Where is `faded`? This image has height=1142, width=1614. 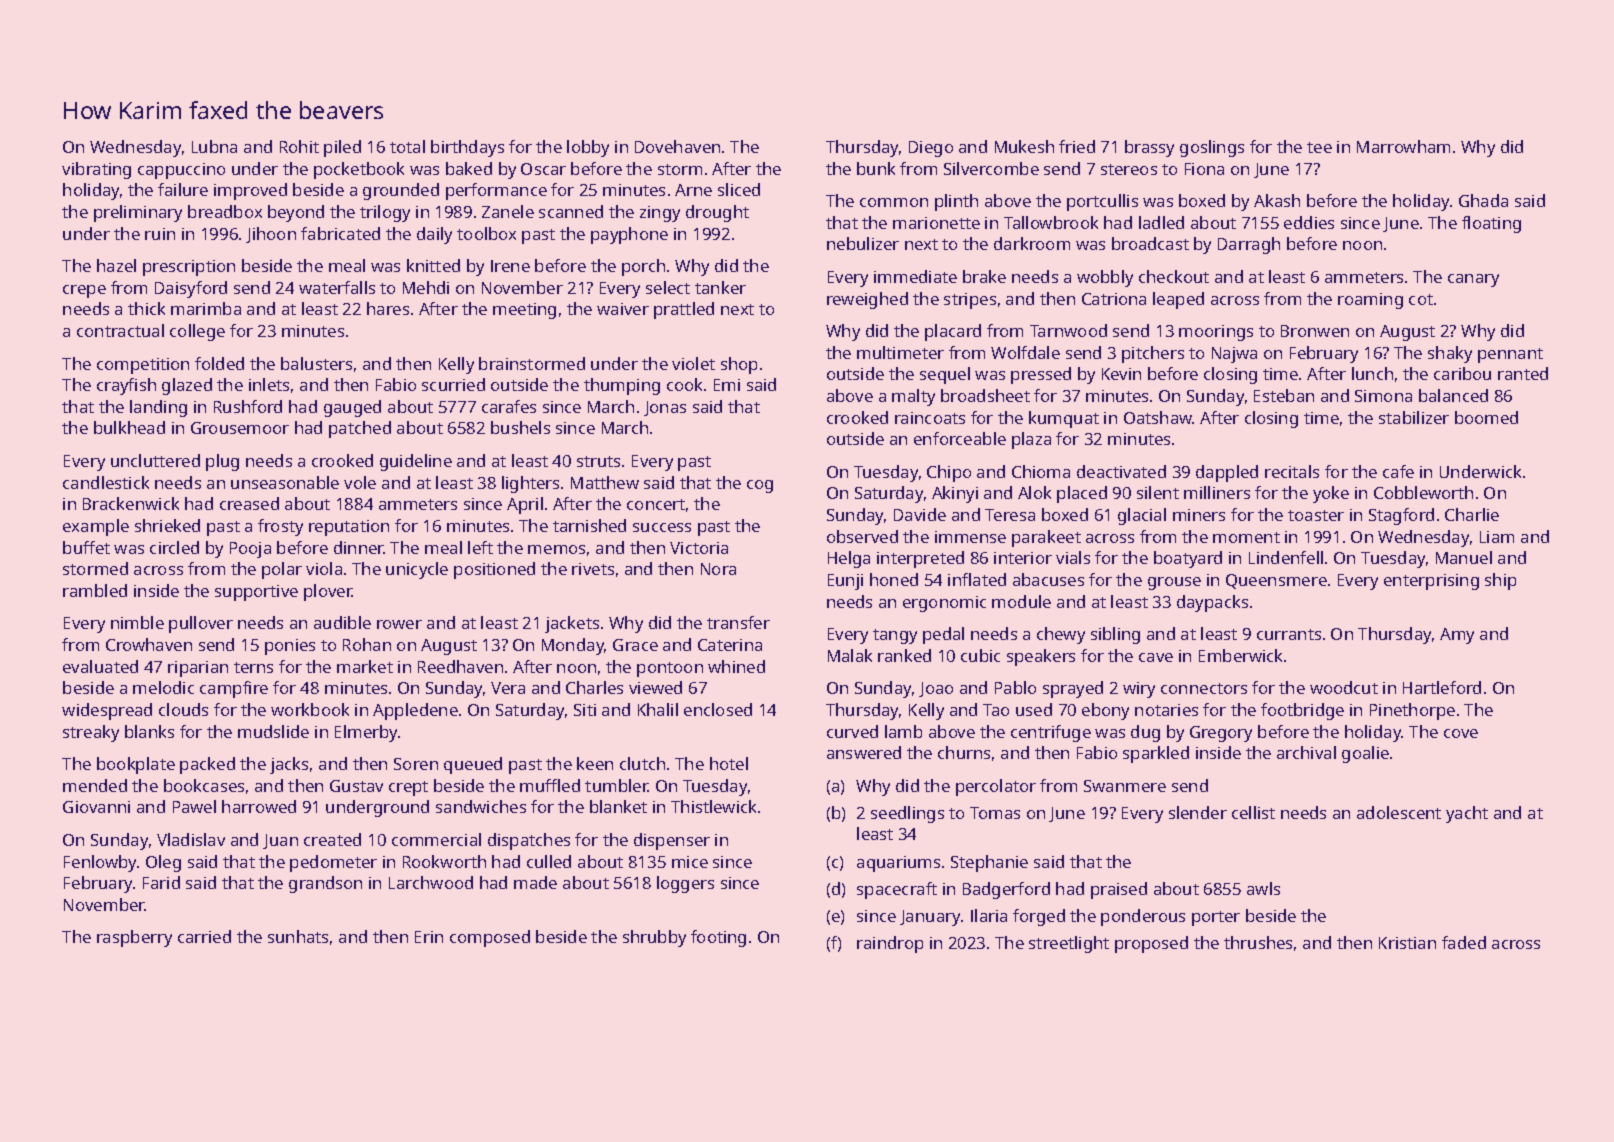 faded is located at coordinates (1464, 942).
